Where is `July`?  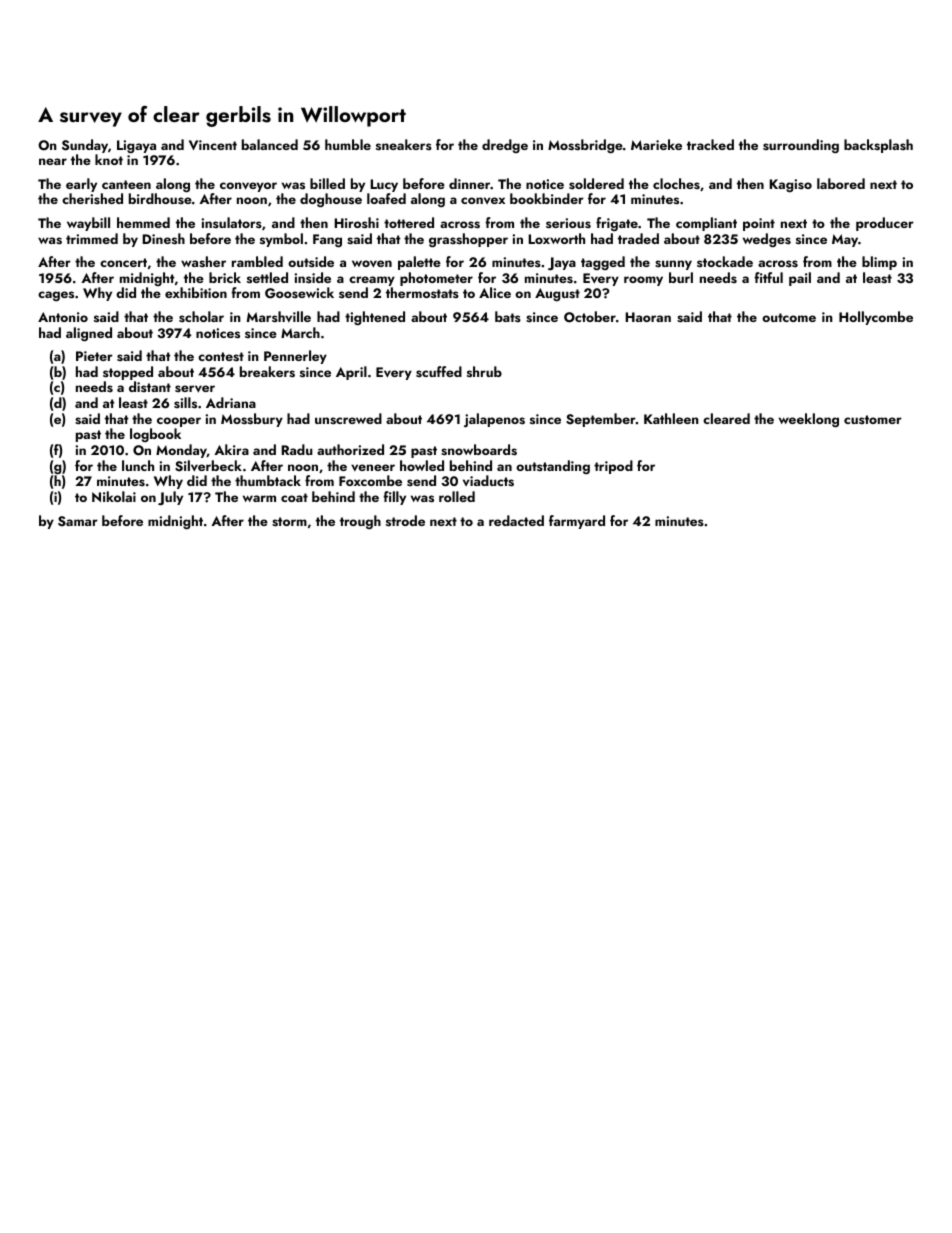
July is located at coordinates (170, 498).
